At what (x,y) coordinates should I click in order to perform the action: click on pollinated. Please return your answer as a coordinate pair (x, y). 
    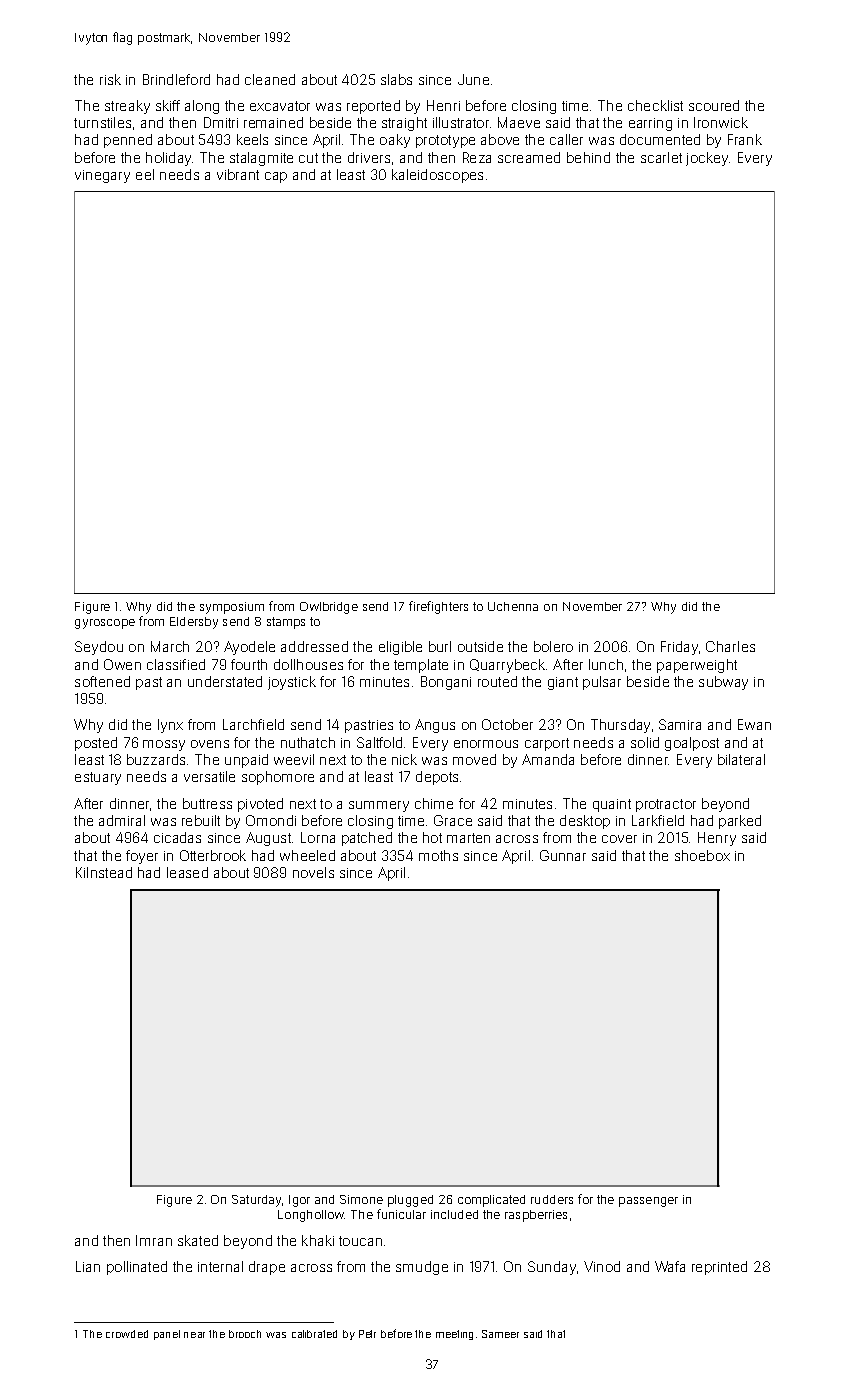
    Looking at the image, I should click on (137, 1268).
